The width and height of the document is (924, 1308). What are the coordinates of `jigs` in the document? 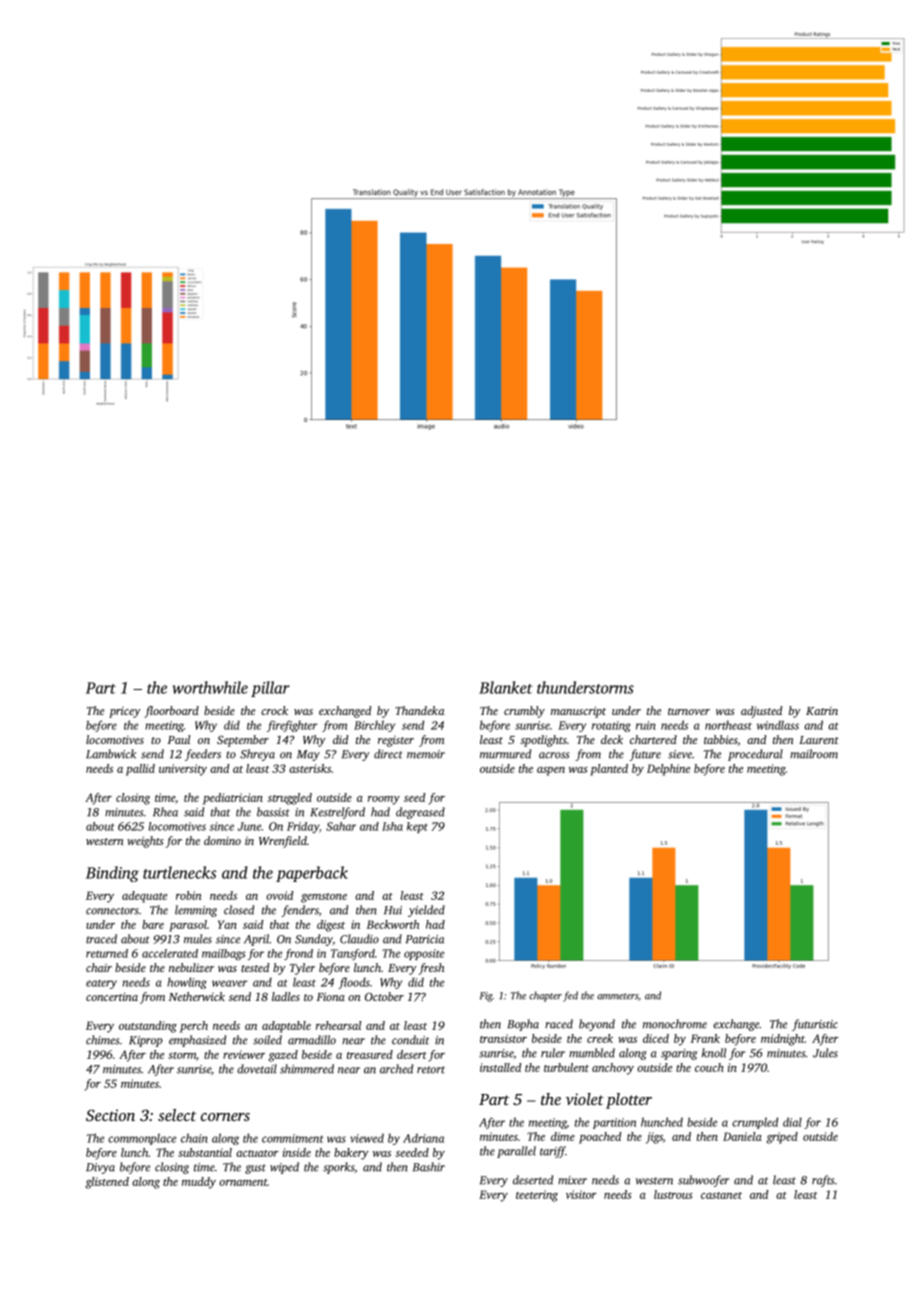 It's located at (654, 1138).
